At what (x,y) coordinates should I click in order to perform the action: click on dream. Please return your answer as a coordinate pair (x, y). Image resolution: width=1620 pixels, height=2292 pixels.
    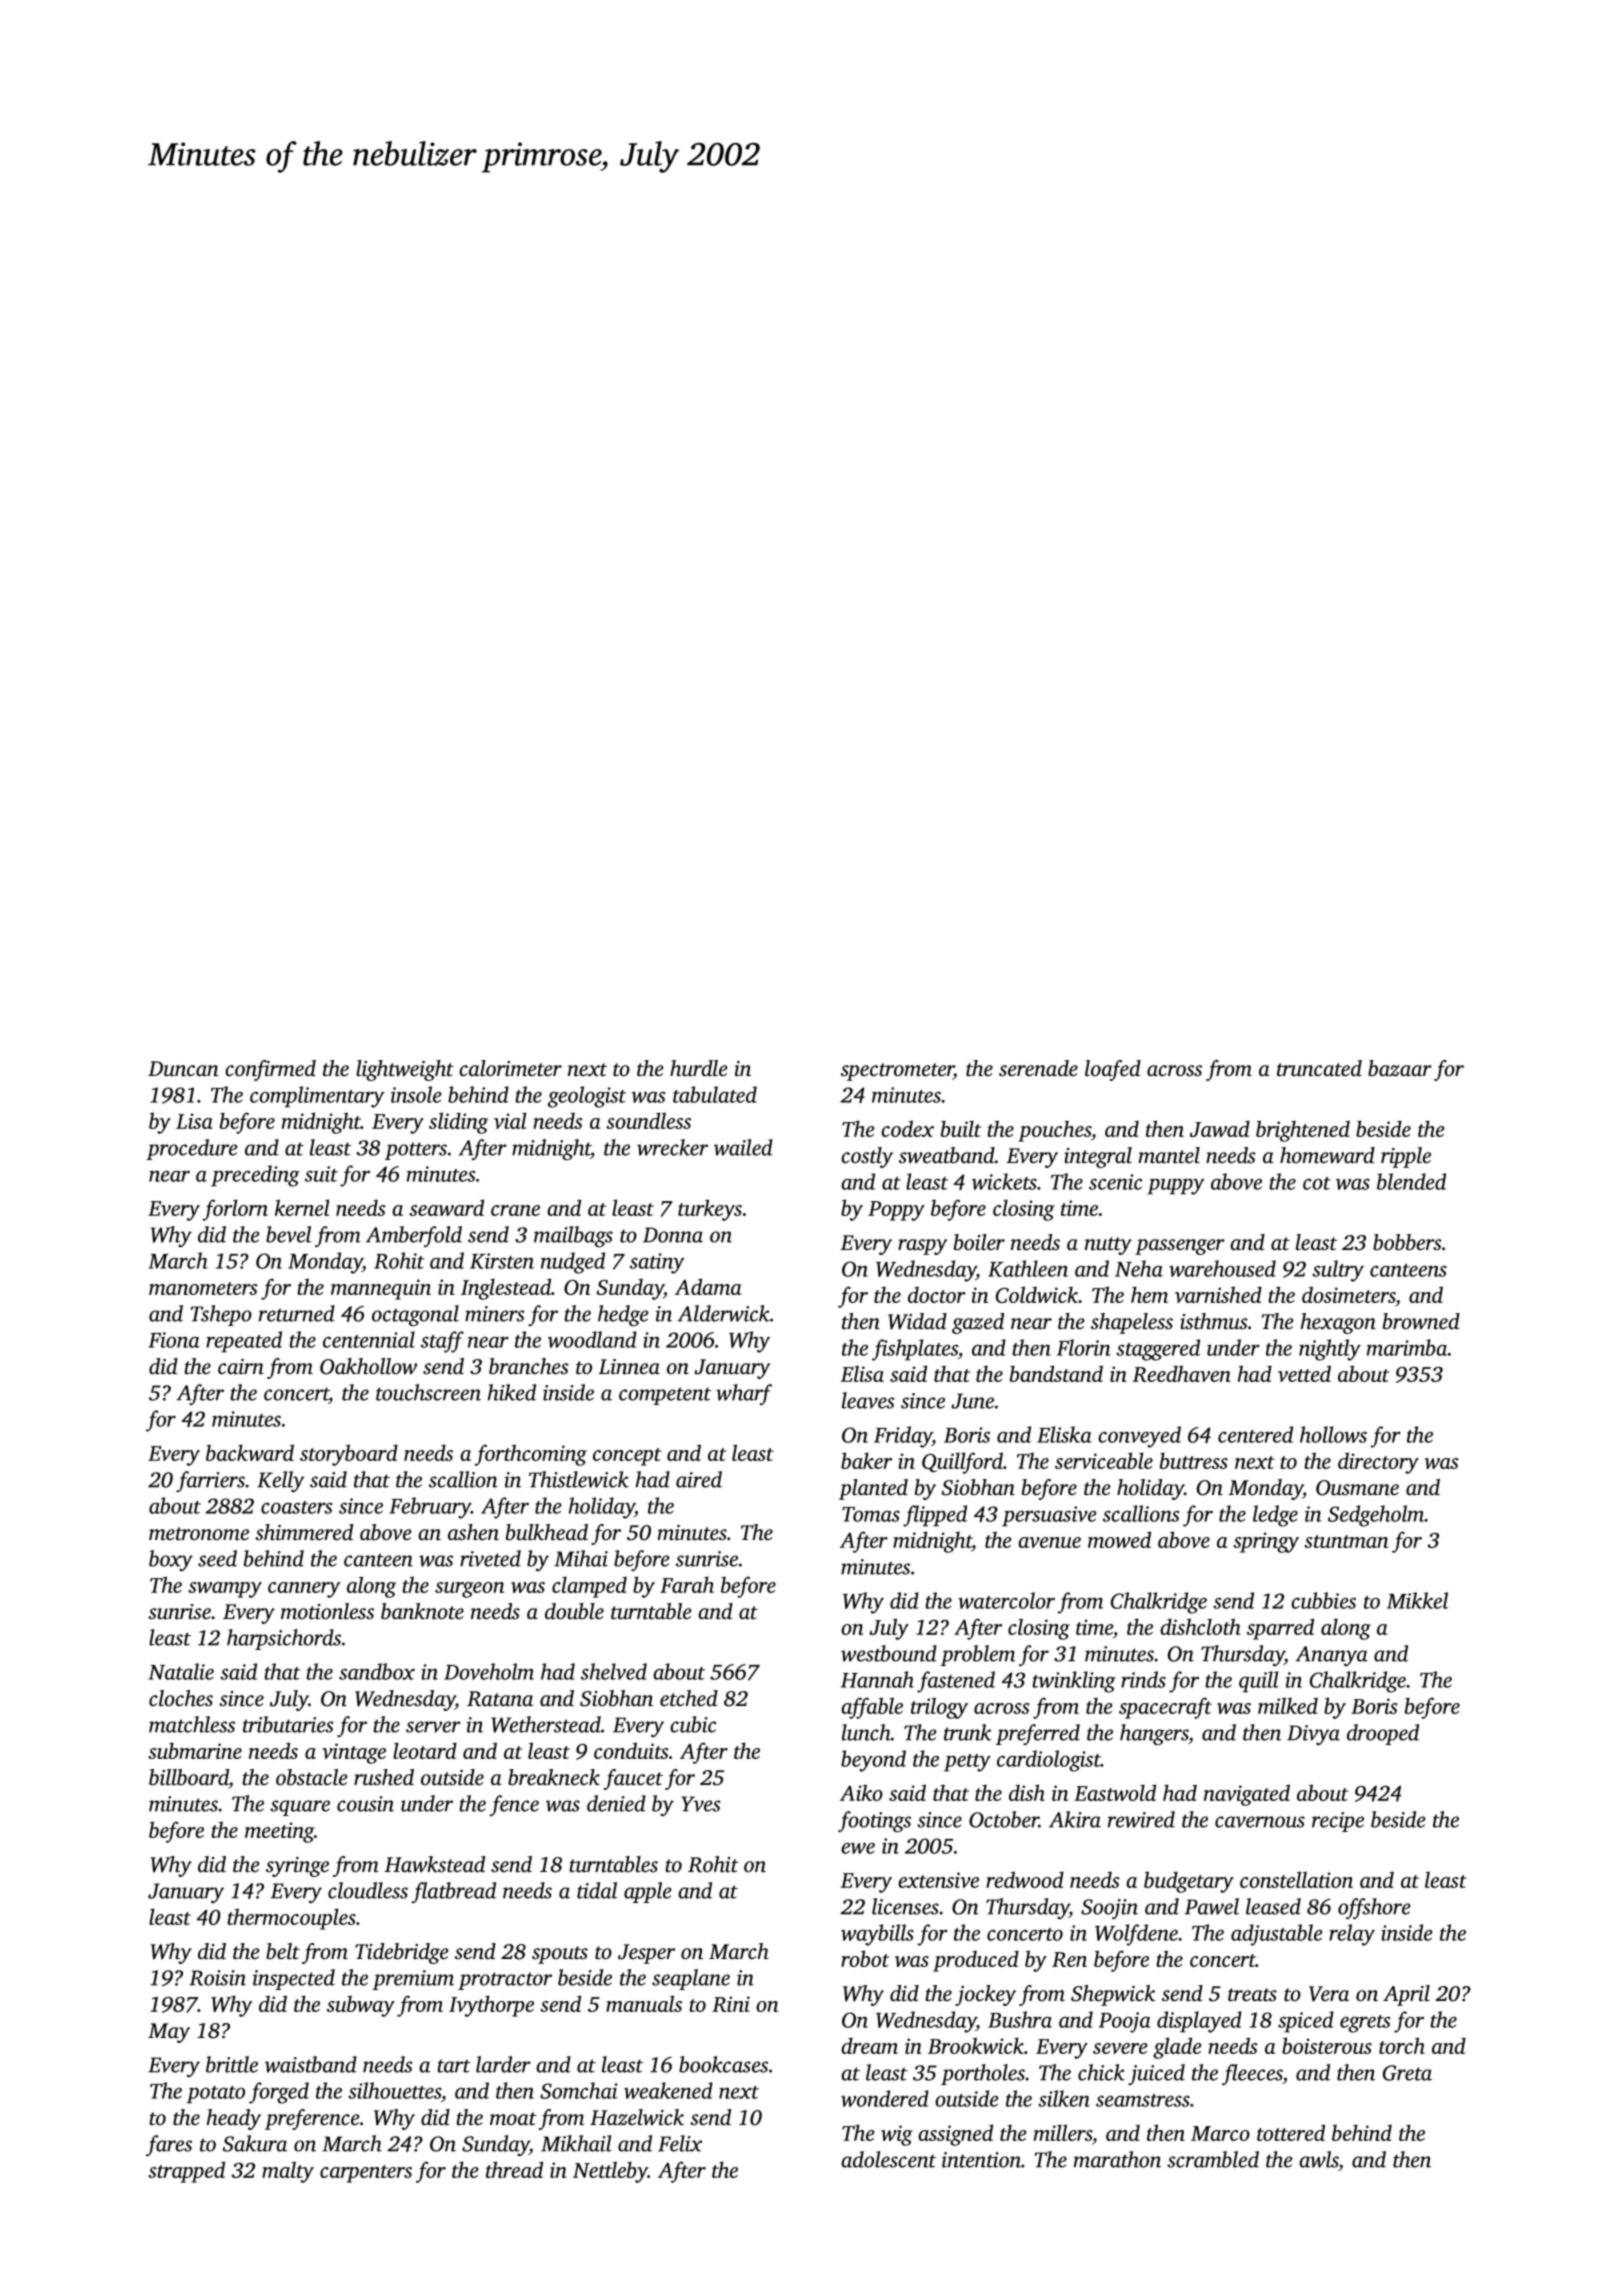
    Looking at the image, I should click on (869, 2045).
